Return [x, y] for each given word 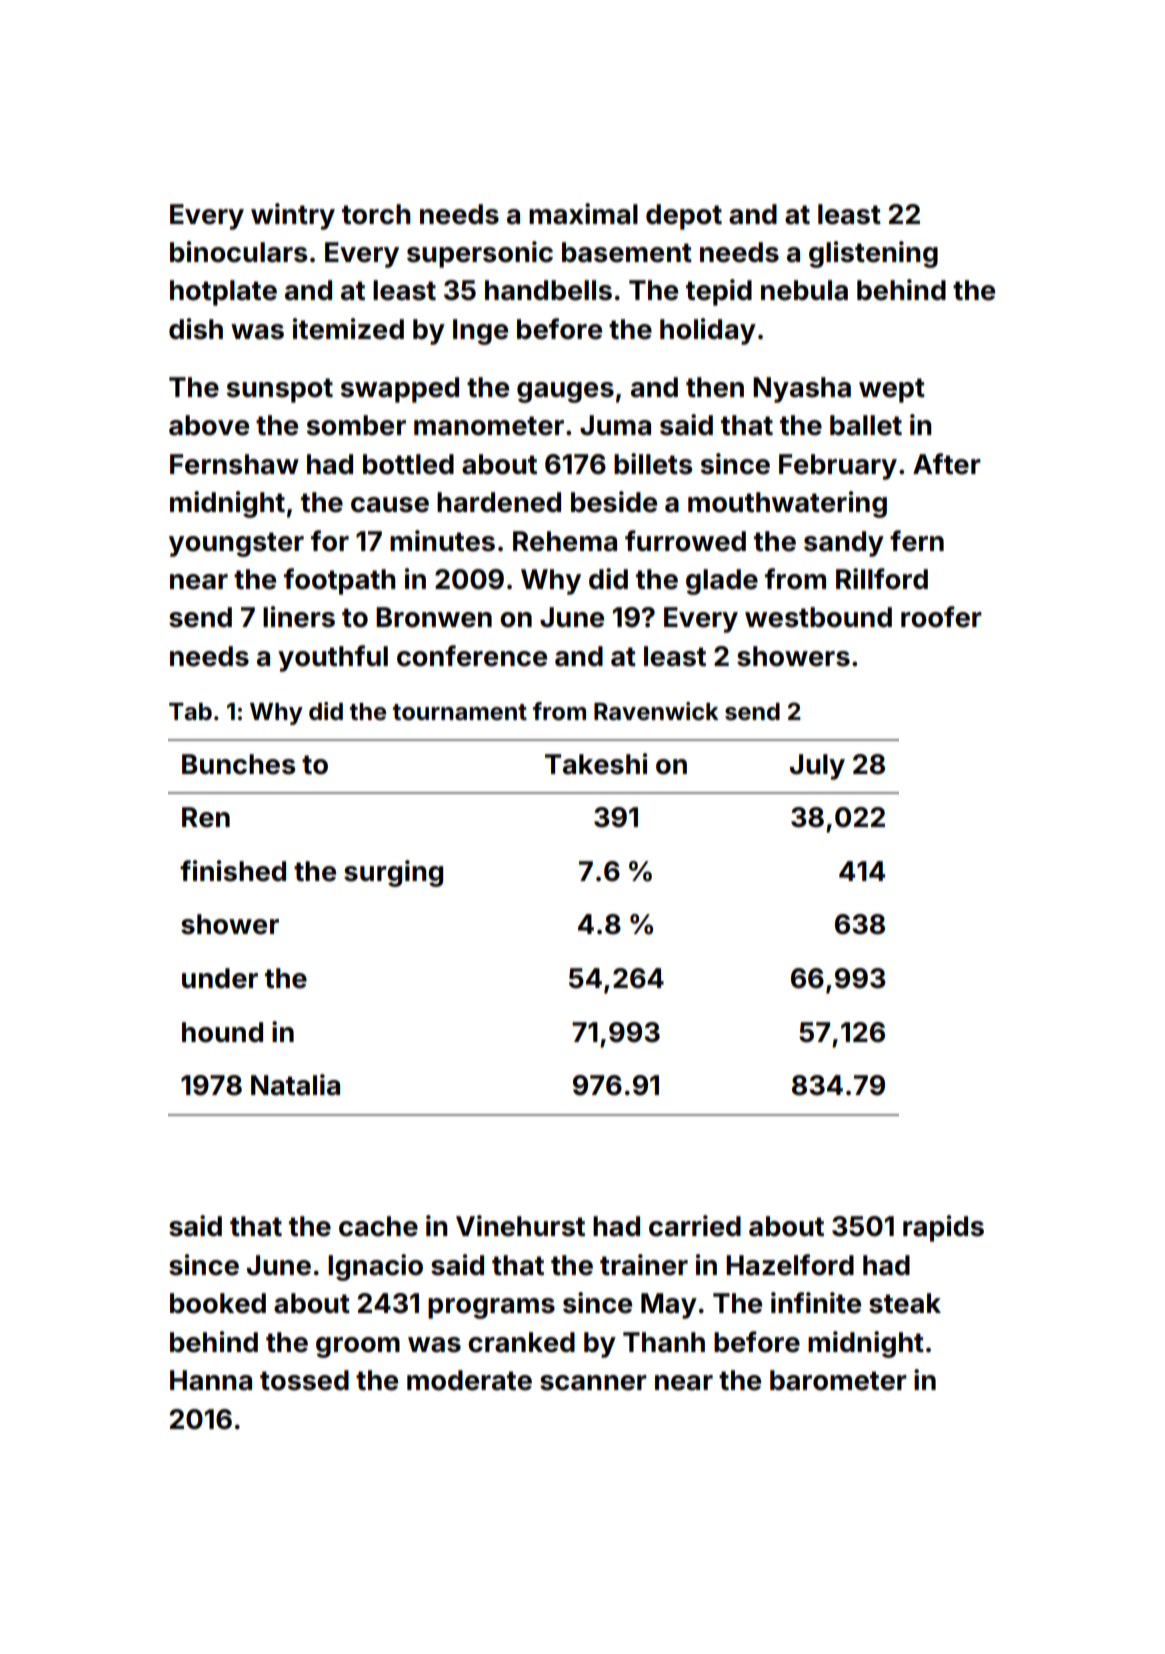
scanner [593, 1383]
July [817, 767]
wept [892, 390]
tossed [304, 1380]
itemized [348, 329]
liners [299, 617]
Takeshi [596, 764]
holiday [708, 331]
